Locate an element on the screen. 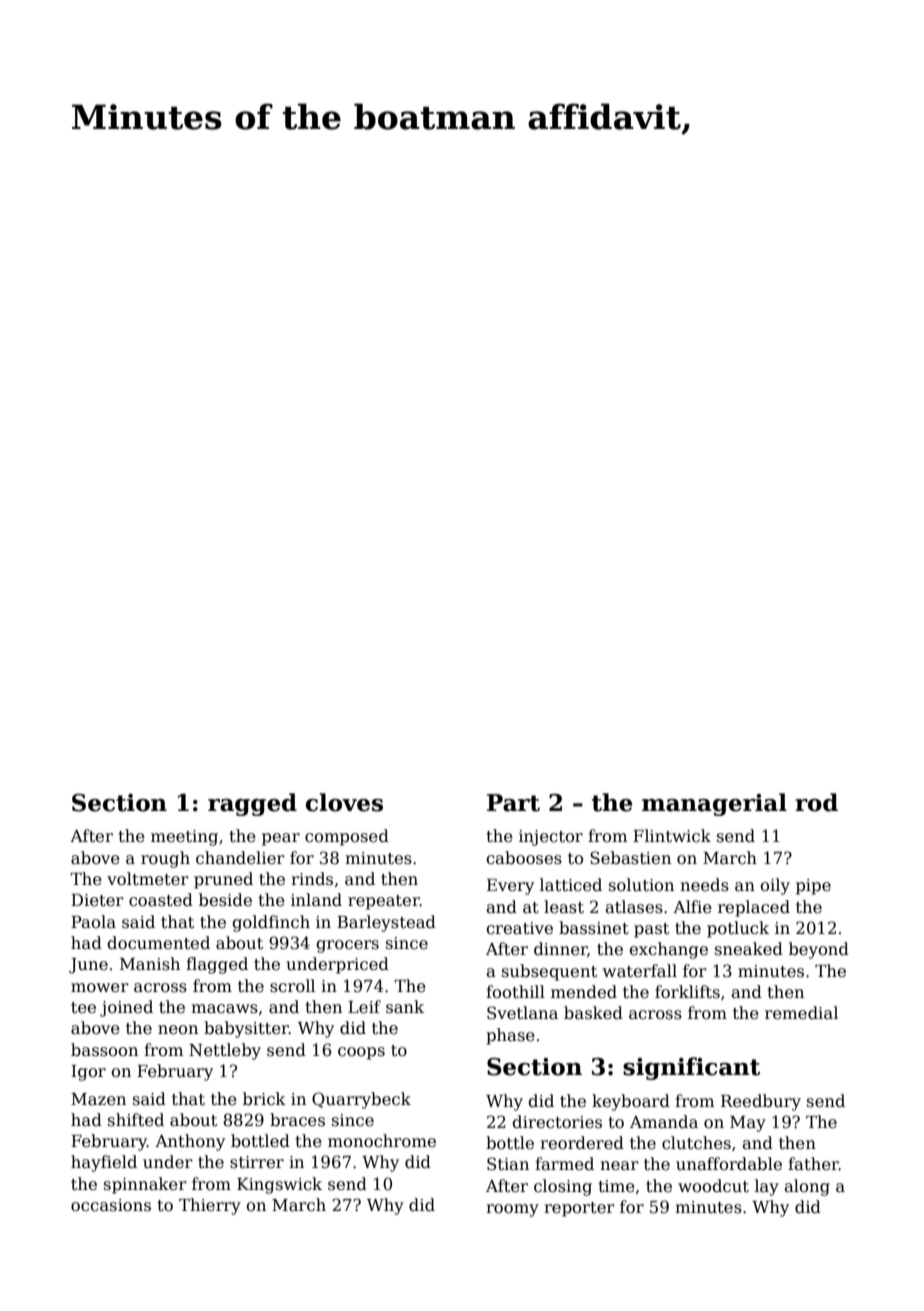 Image resolution: width=924 pixels, height=1311 pixels. rod is located at coordinates (816, 802).
